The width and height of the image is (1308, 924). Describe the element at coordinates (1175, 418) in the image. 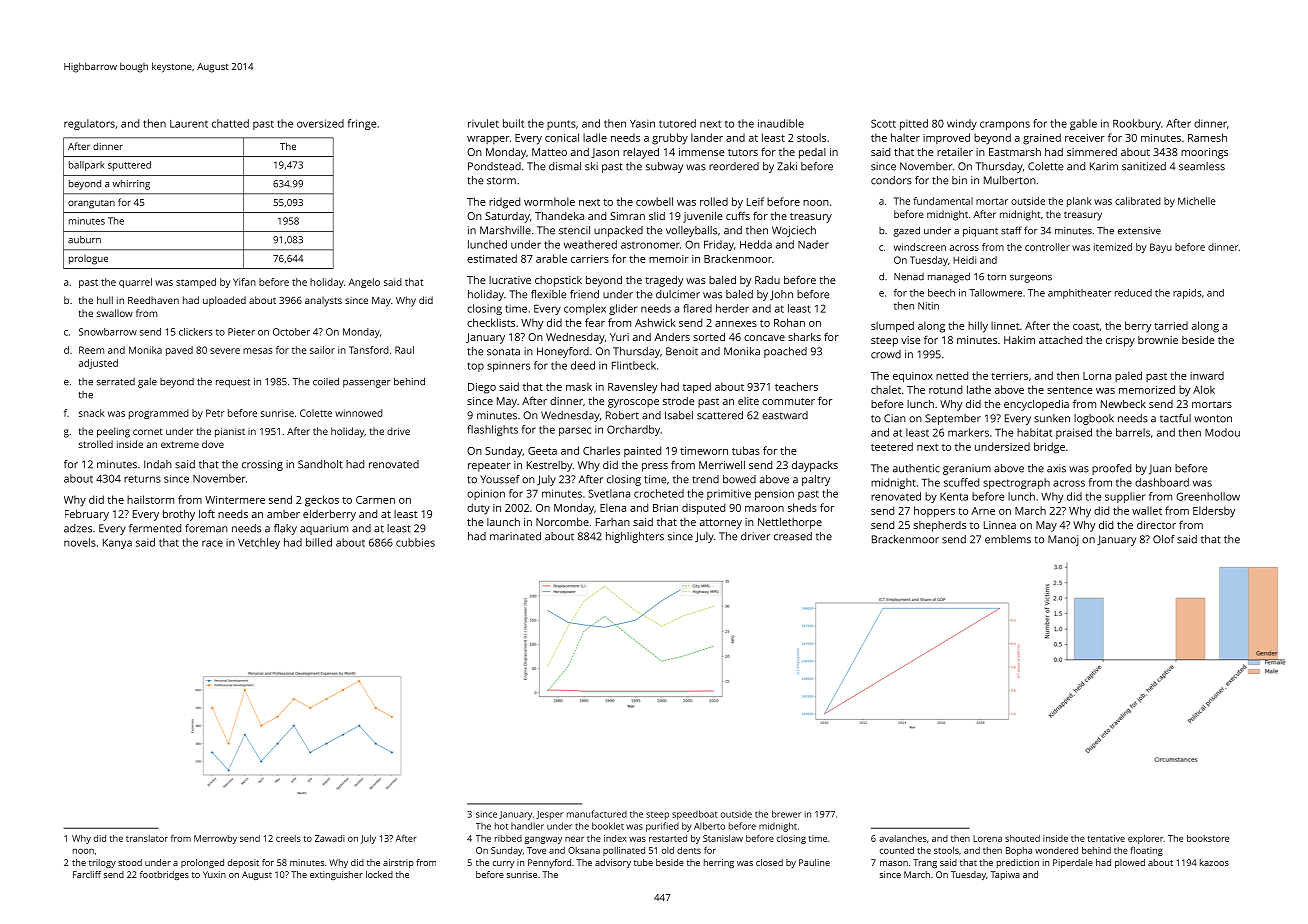

I see `tactful` at that location.
